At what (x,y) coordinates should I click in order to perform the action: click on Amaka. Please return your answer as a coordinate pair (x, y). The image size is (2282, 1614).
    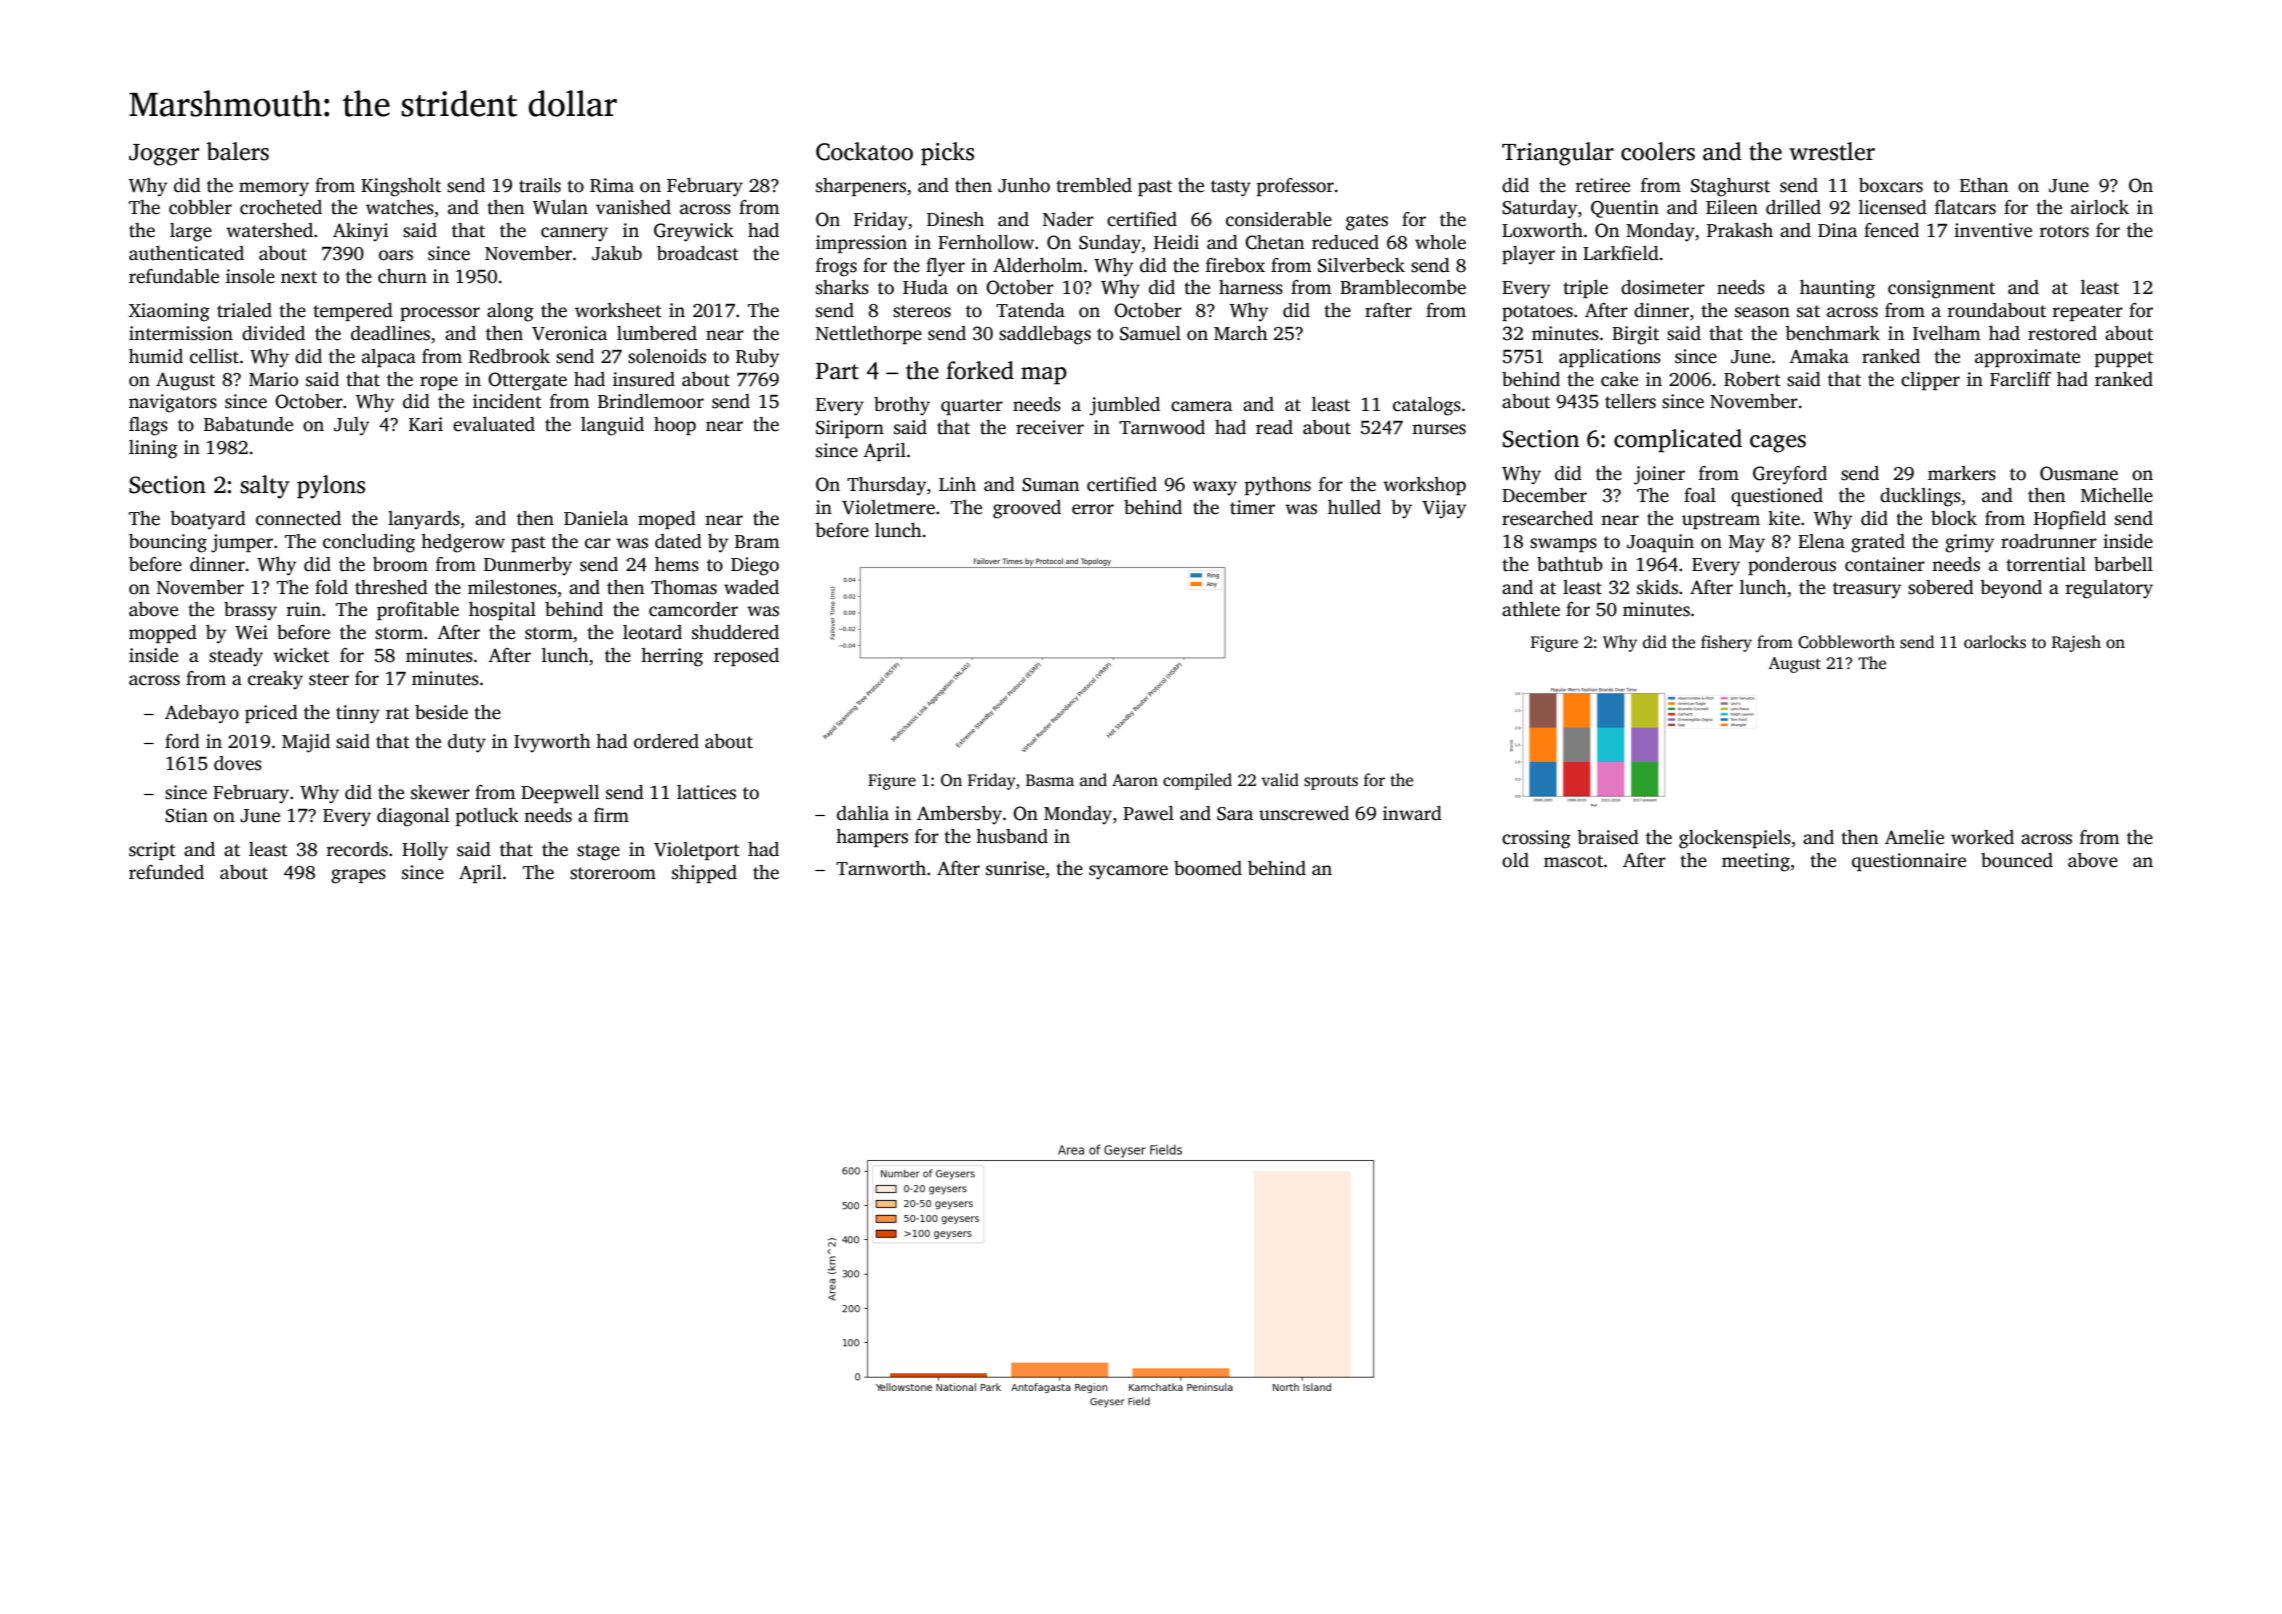
    Looking at the image, I should click on (1819, 356).
